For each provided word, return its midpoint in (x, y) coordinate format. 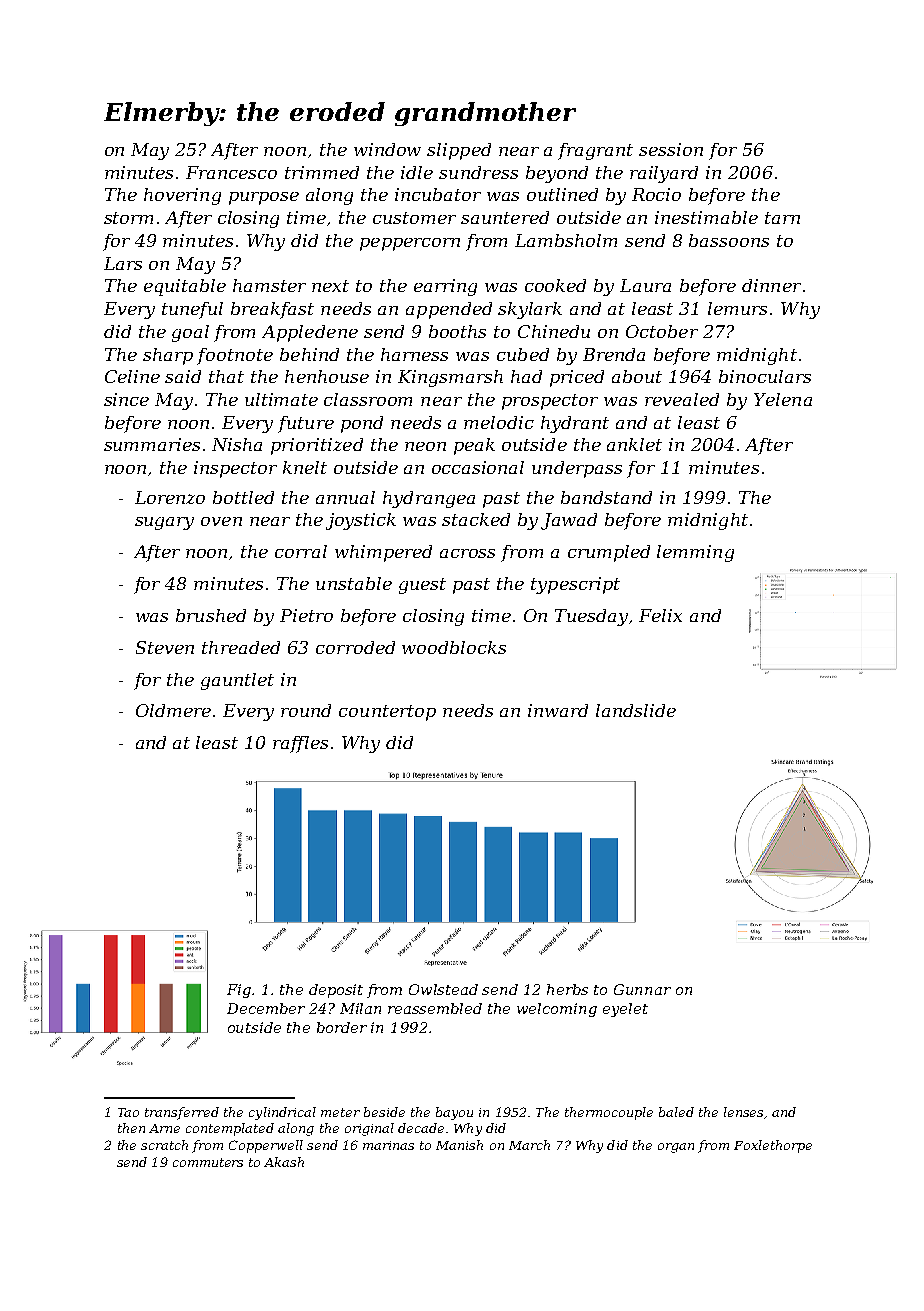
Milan (360, 1008)
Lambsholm (566, 240)
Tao (128, 1112)
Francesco (231, 172)
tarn (782, 218)
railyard (664, 174)
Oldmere (173, 710)
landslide (636, 710)
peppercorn (410, 244)
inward (558, 710)
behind (309, 354)
